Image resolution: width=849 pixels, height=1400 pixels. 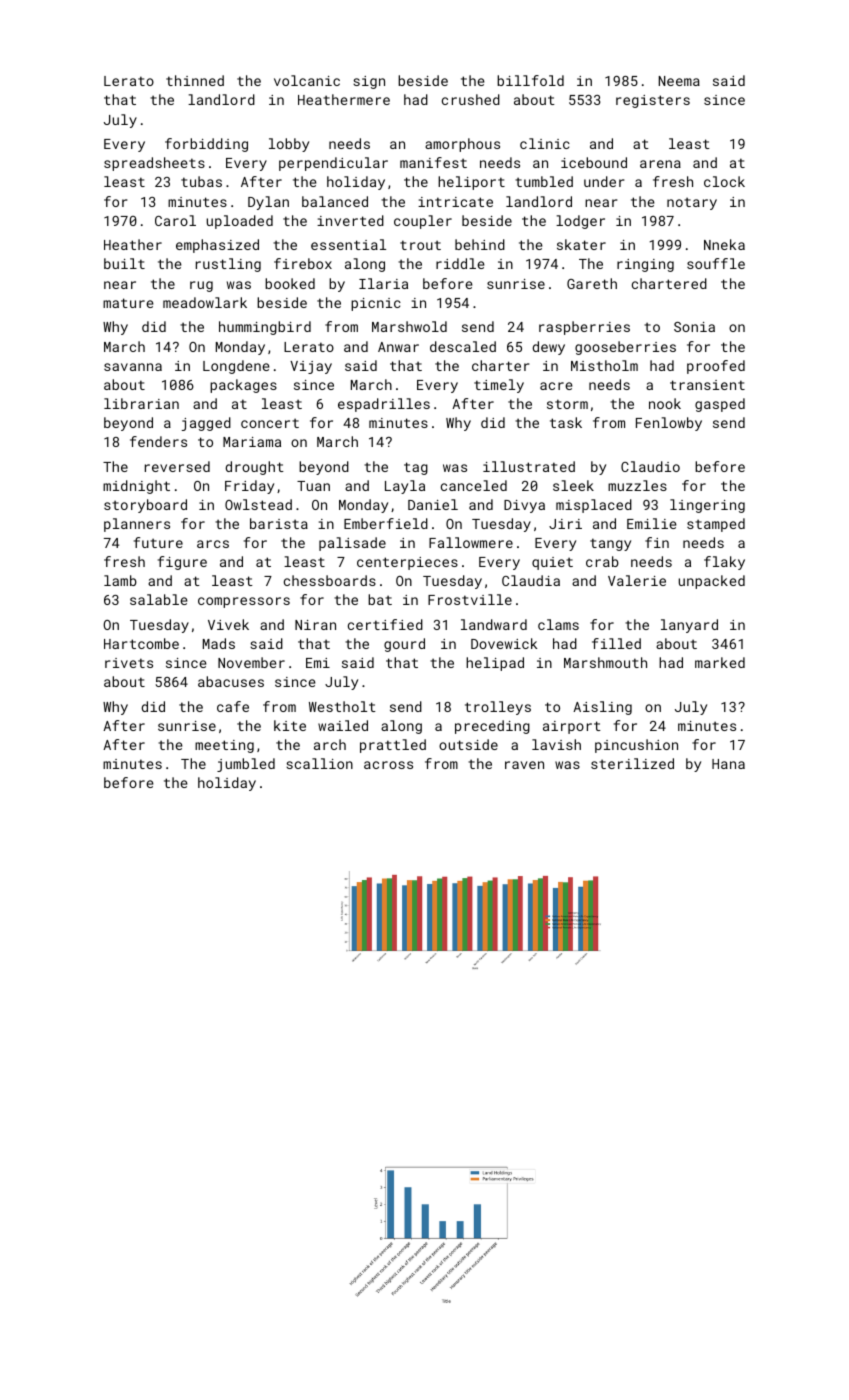 What do you see at coordinates (529, 466) in the screenshot?
I see `illustrated` at bounding box center [529, 466].
